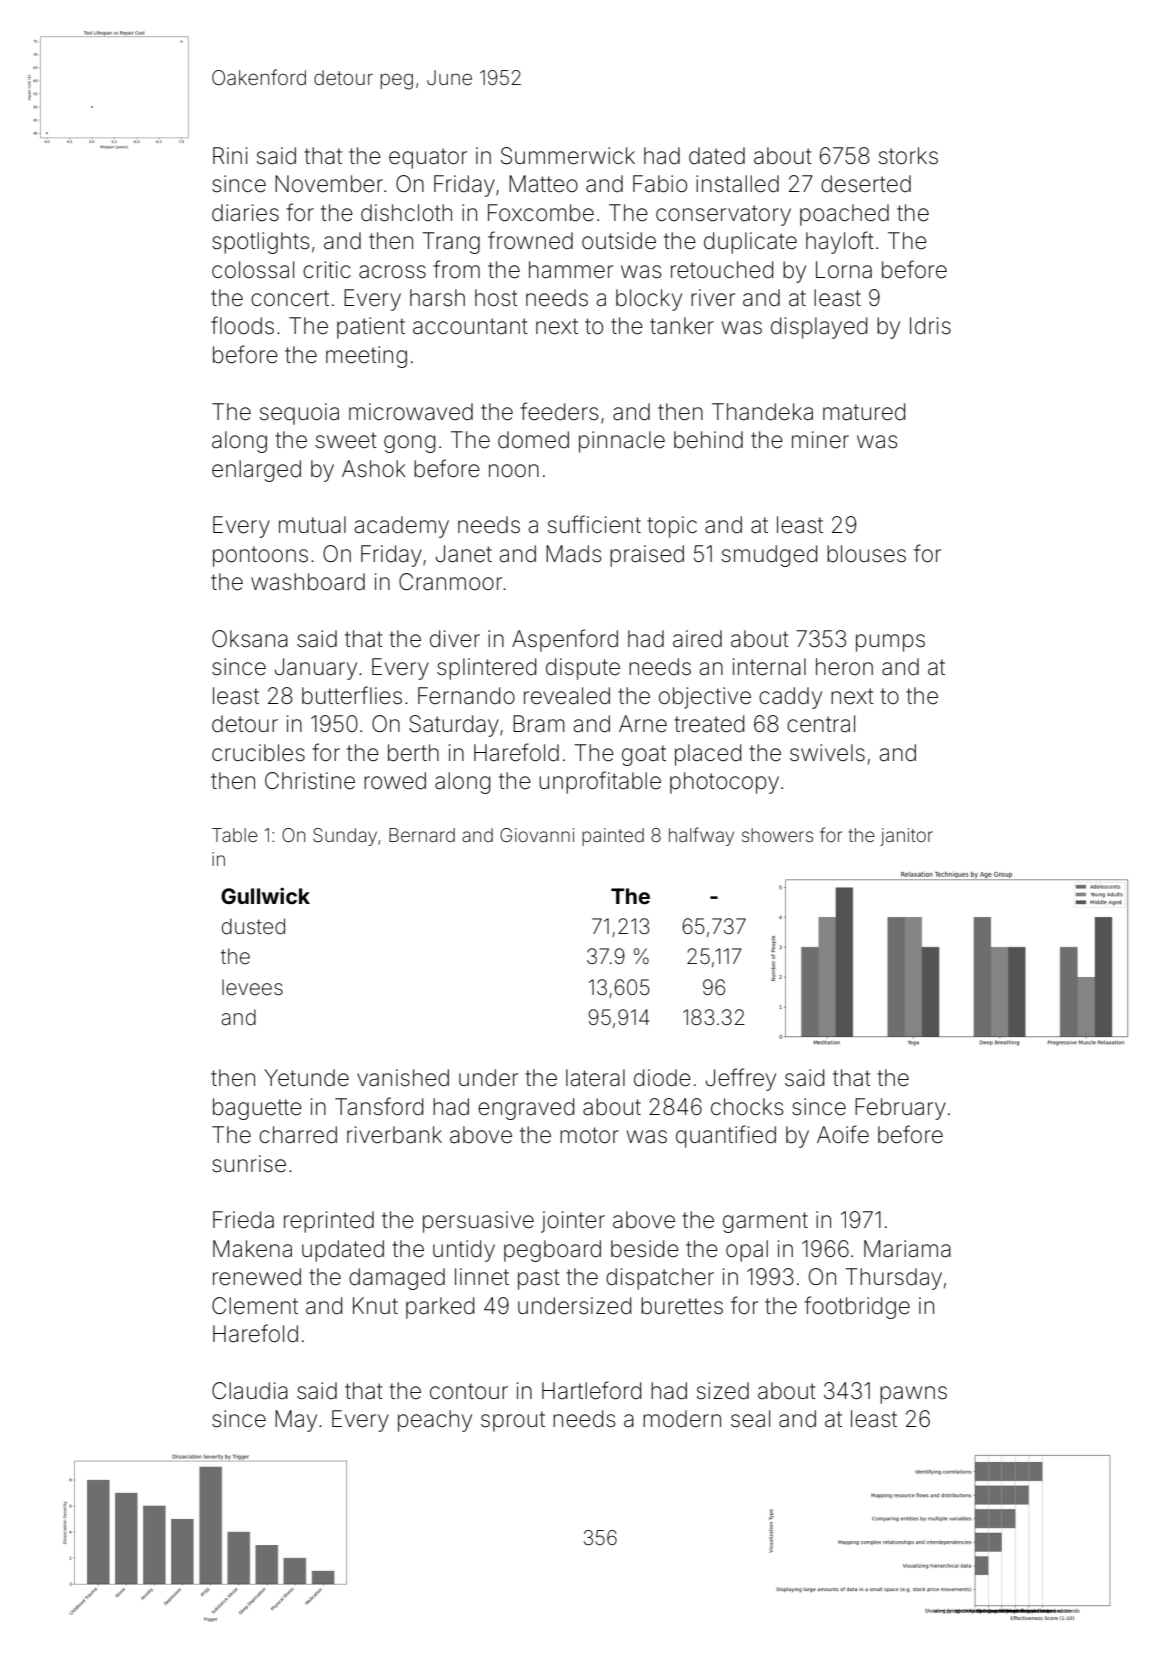  Describe the element at coordinates (906, 837) in the page. I see `janitor` at that location.
